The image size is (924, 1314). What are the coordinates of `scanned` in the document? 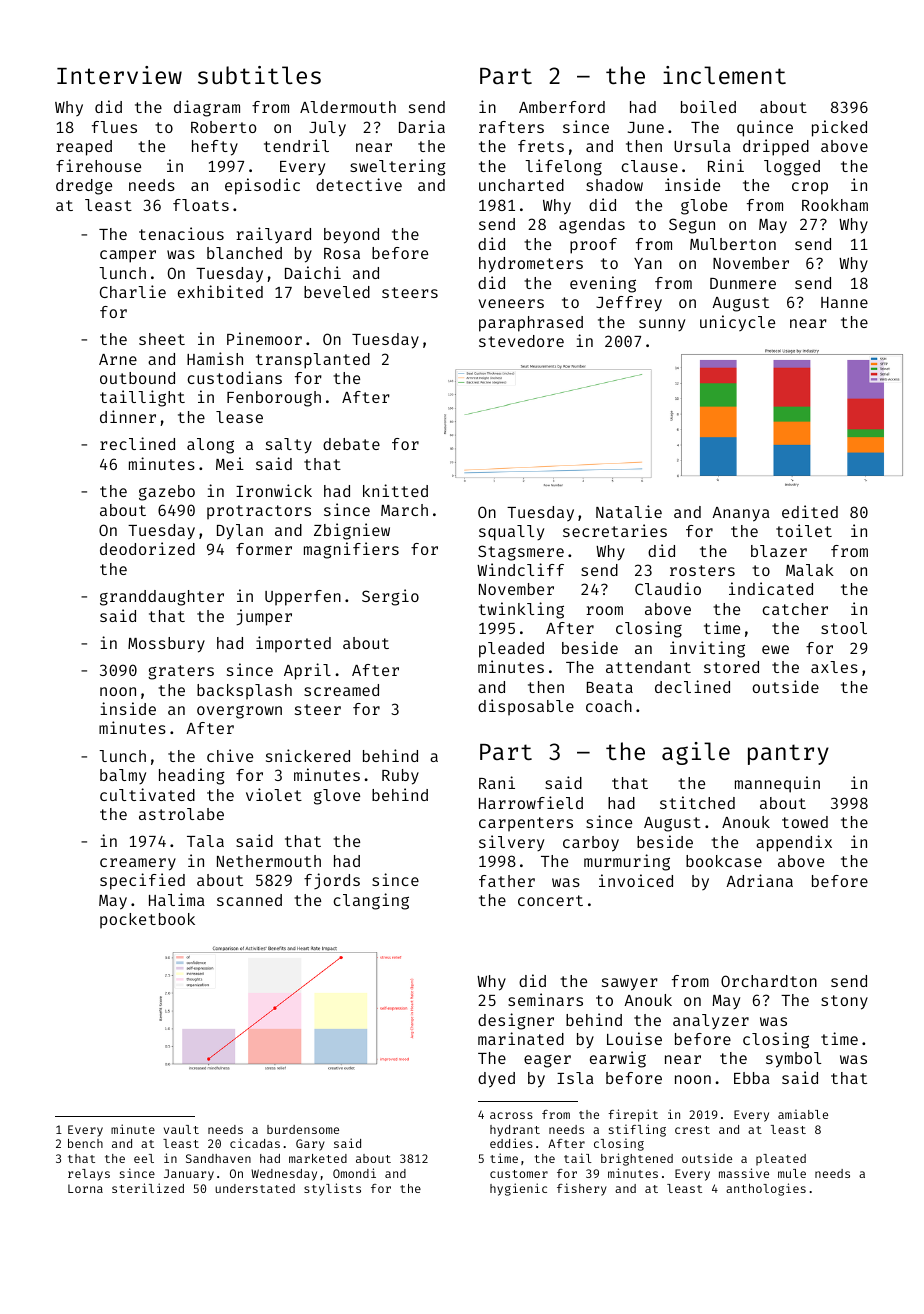 It's located at (249, 900).
